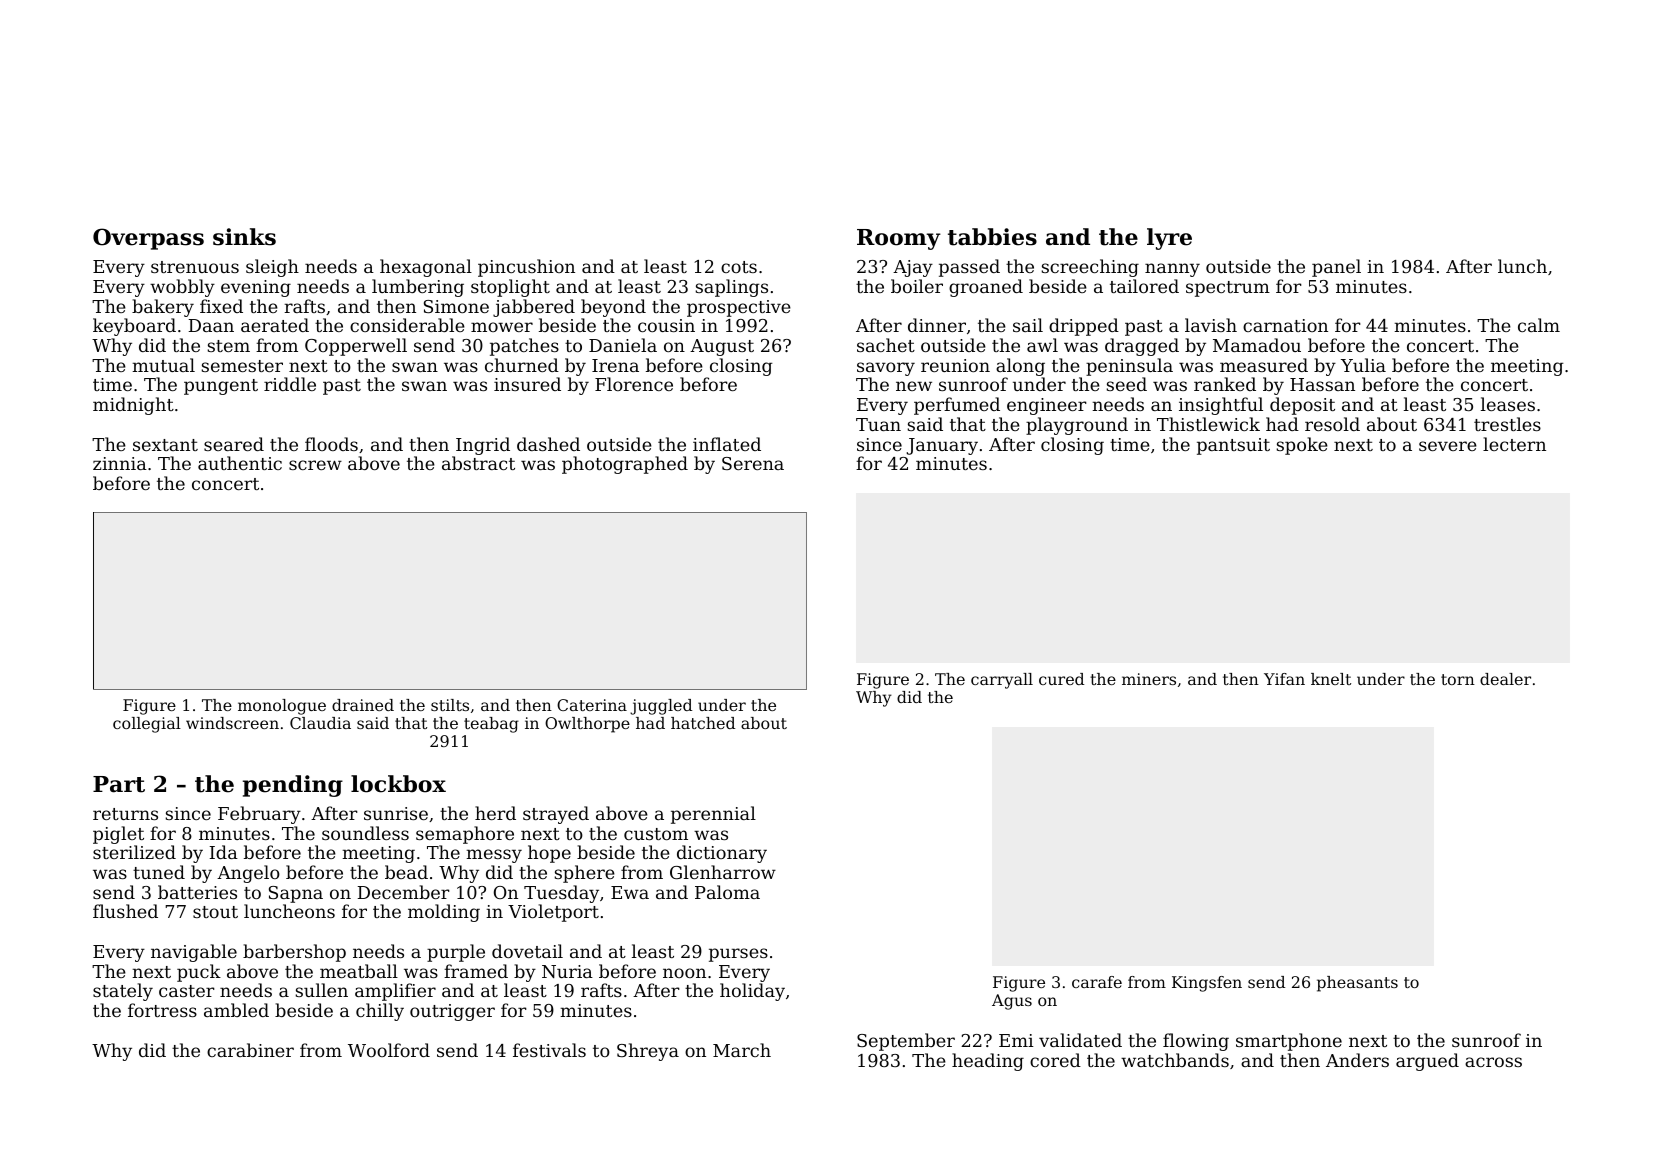  Describe the element at coordinates (315, 465) in the page. I see `screw` at that location.
